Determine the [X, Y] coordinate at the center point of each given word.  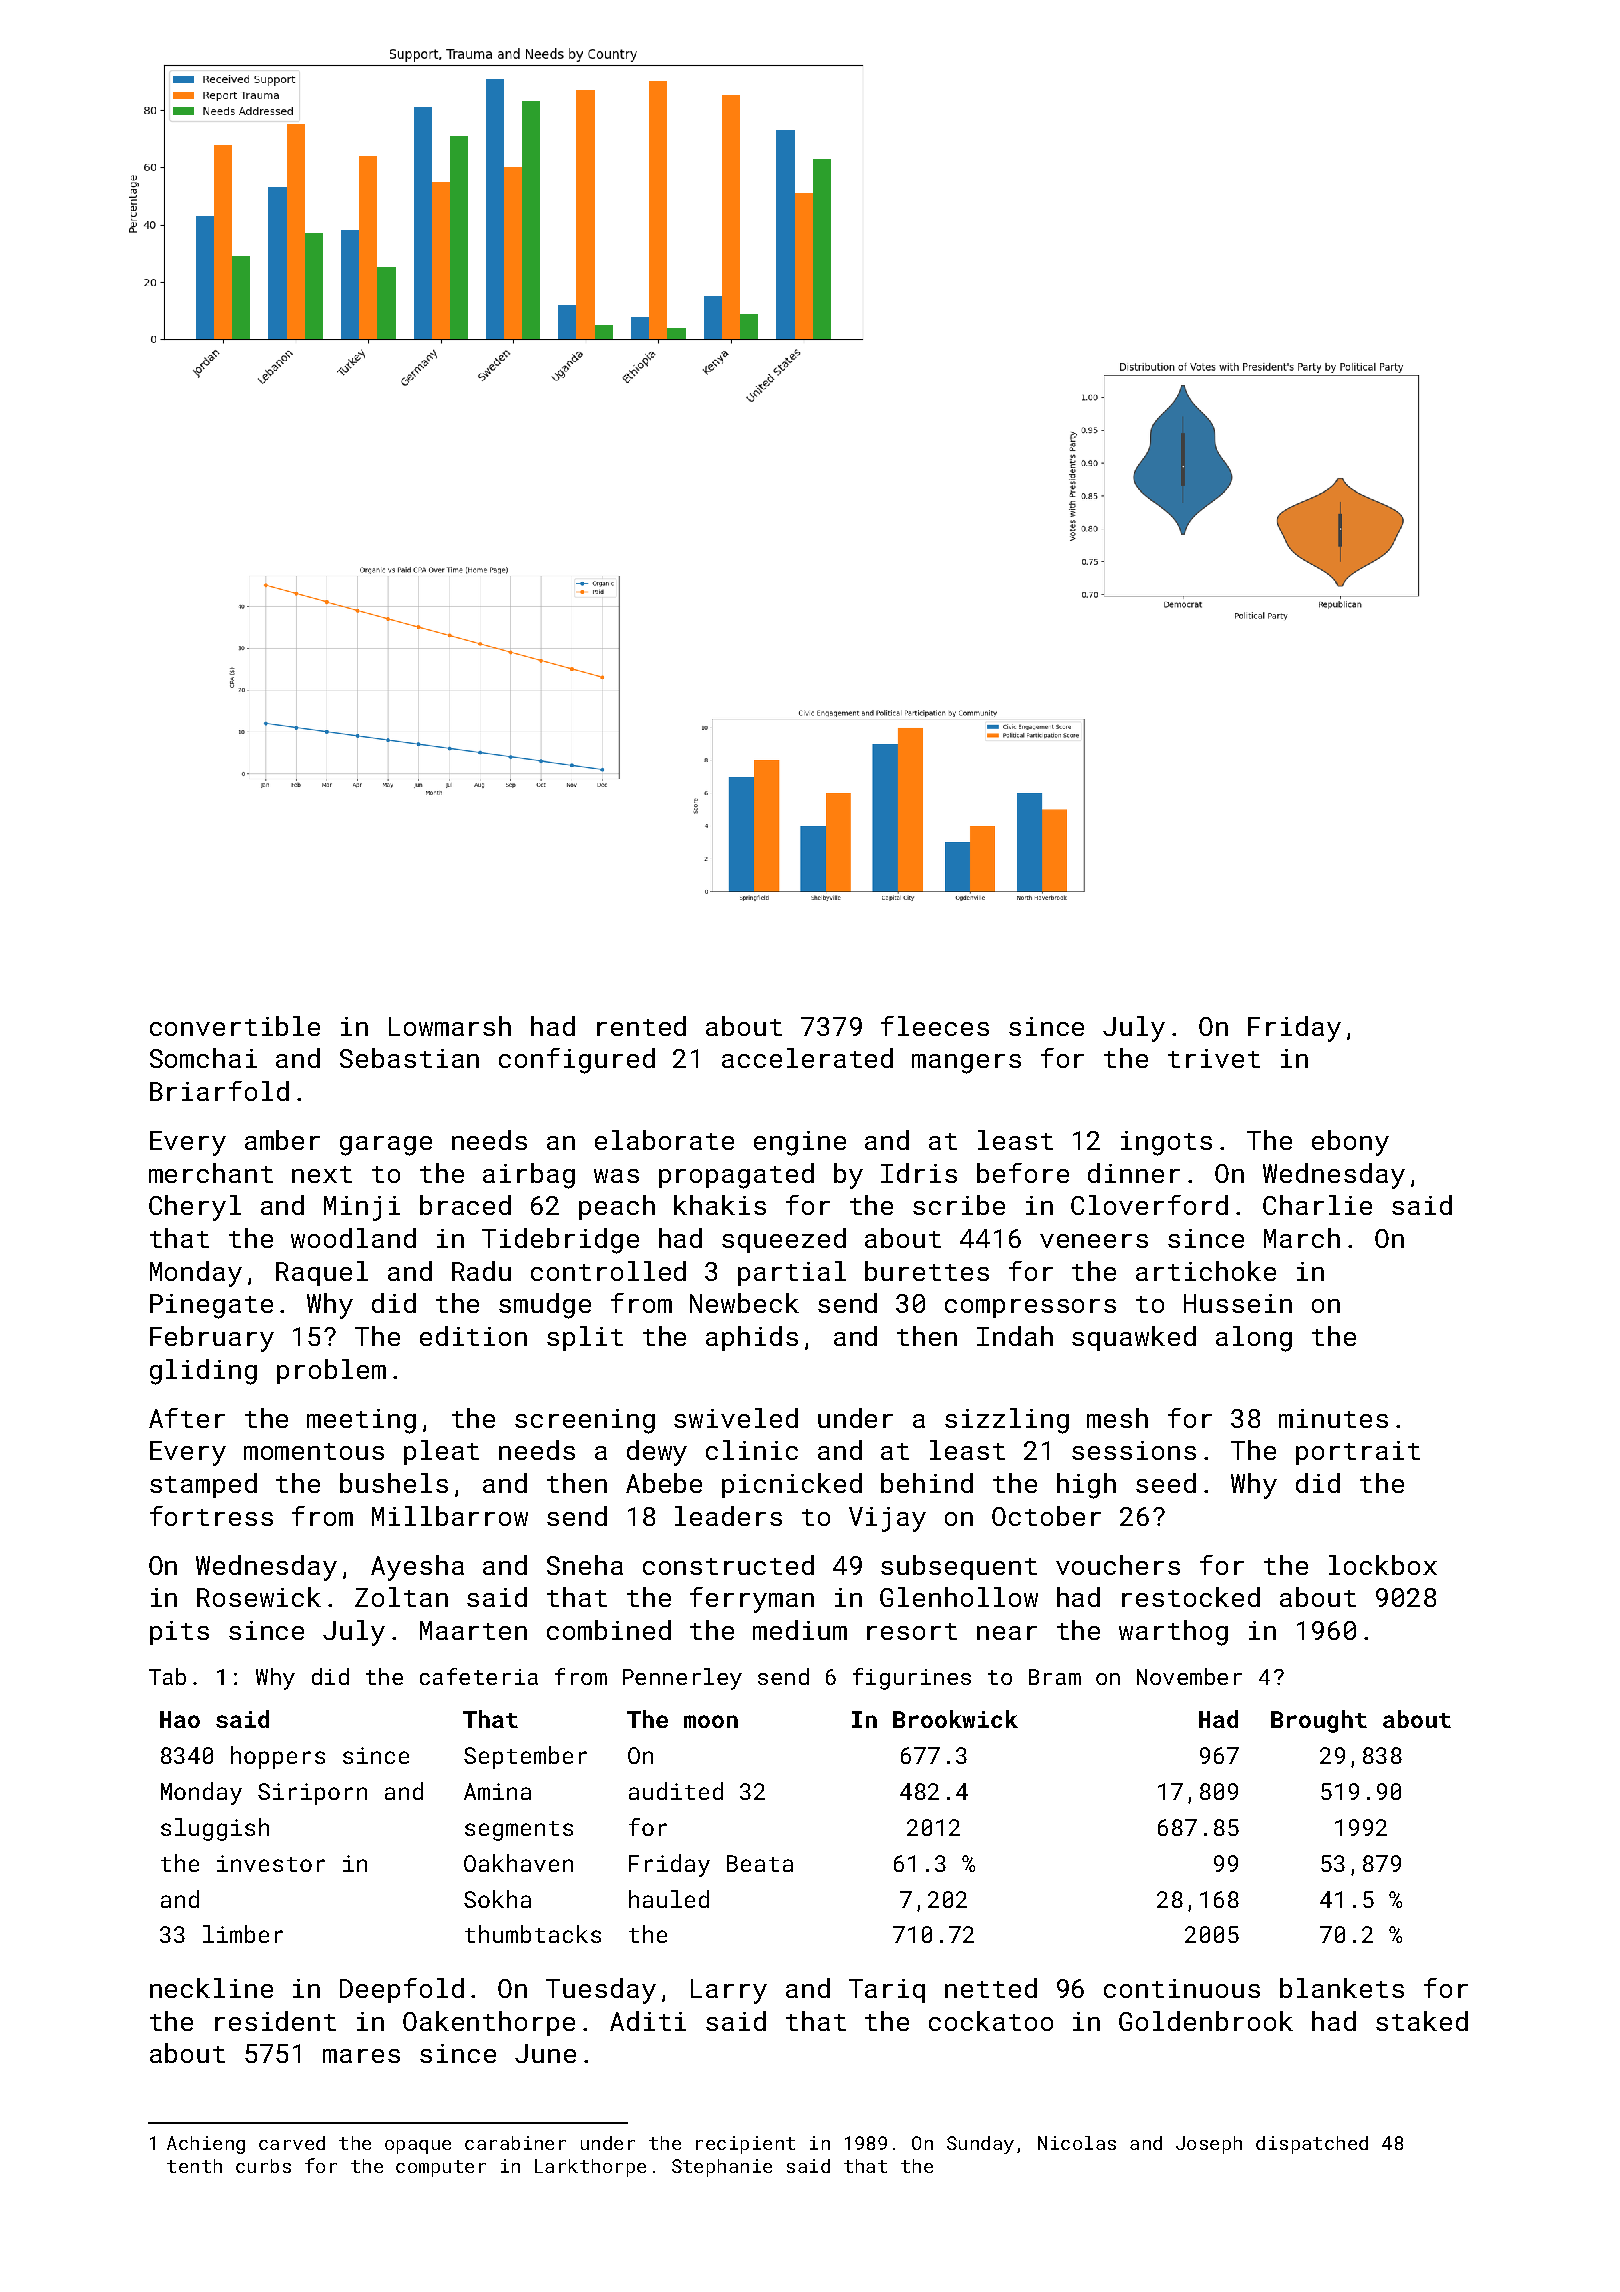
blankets [1342, 1988]
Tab [167, 1676]
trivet [1214, 1058]
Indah [1015, 1336]
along [1254, 1339]
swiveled [736, 1418]
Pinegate [211, 1306]
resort [912, 1631]
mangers [966, 1064]
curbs [263, 2166]
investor [271, 1863]
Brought [1319, 1721]
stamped [203, 1485]
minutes [1333, 1418]
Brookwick [955, 1719]
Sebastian [409, 1058]
